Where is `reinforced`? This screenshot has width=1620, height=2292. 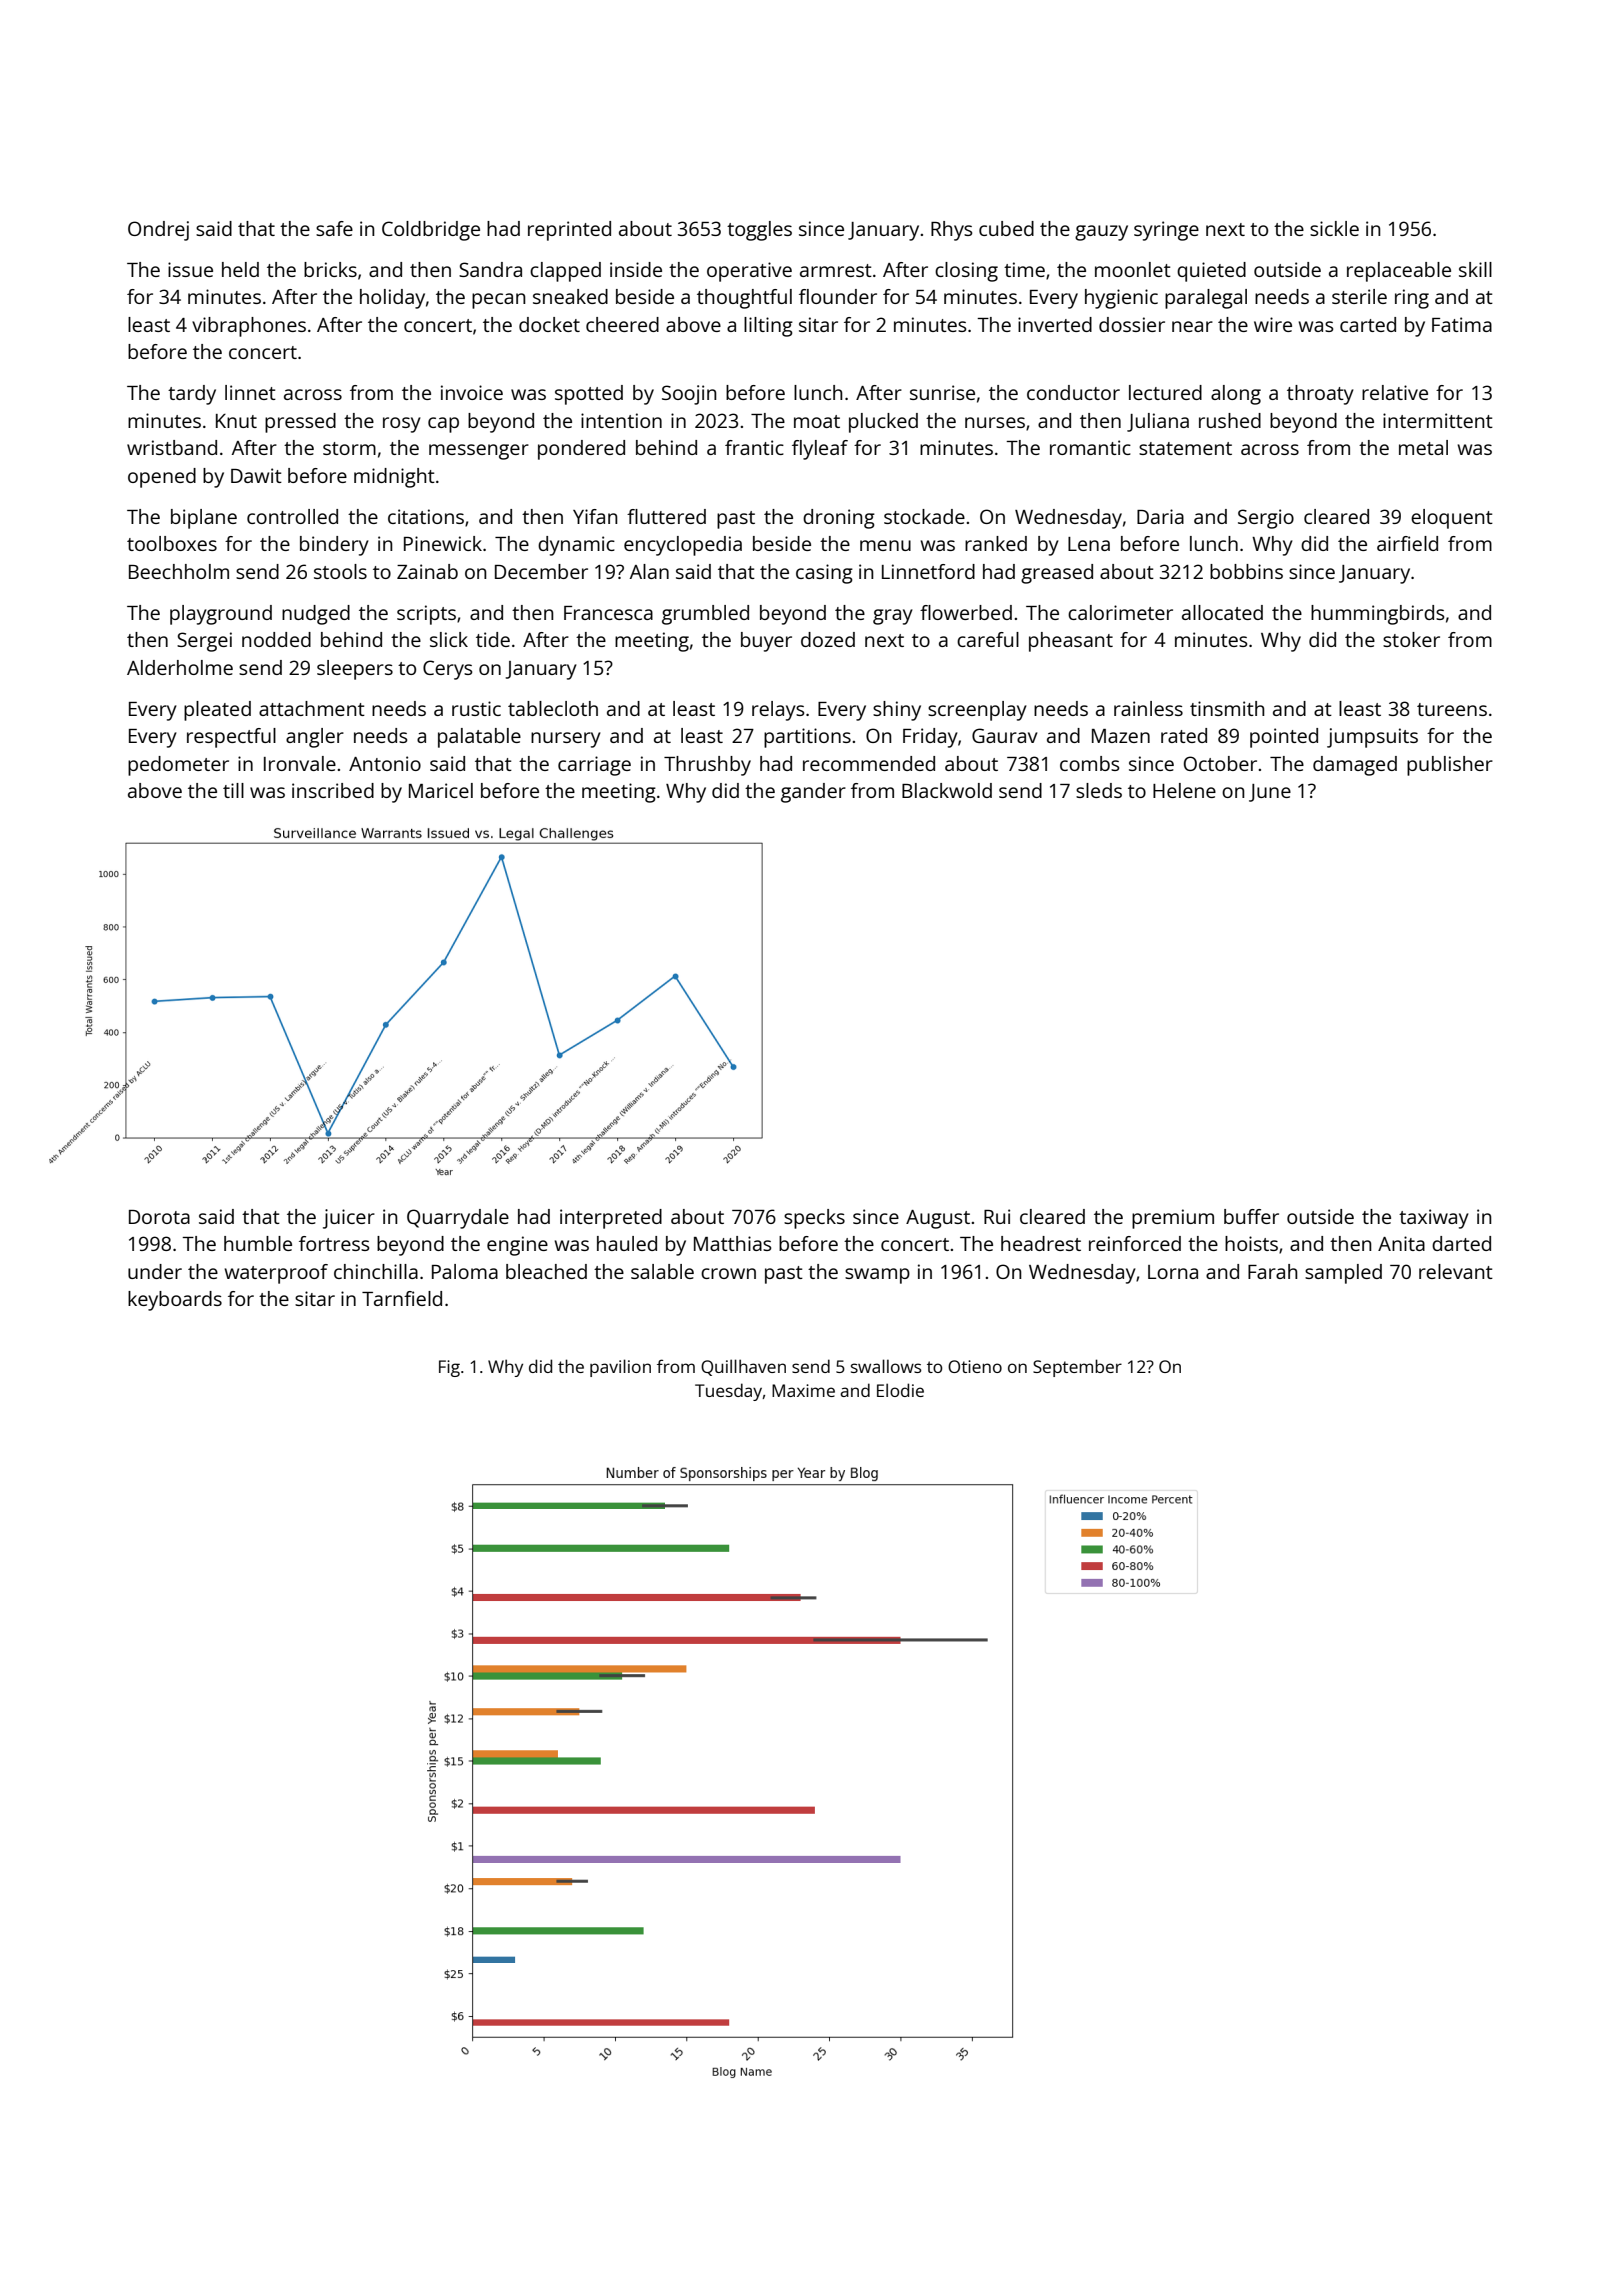 reinforced is located at coordinates (1135, 1243).
